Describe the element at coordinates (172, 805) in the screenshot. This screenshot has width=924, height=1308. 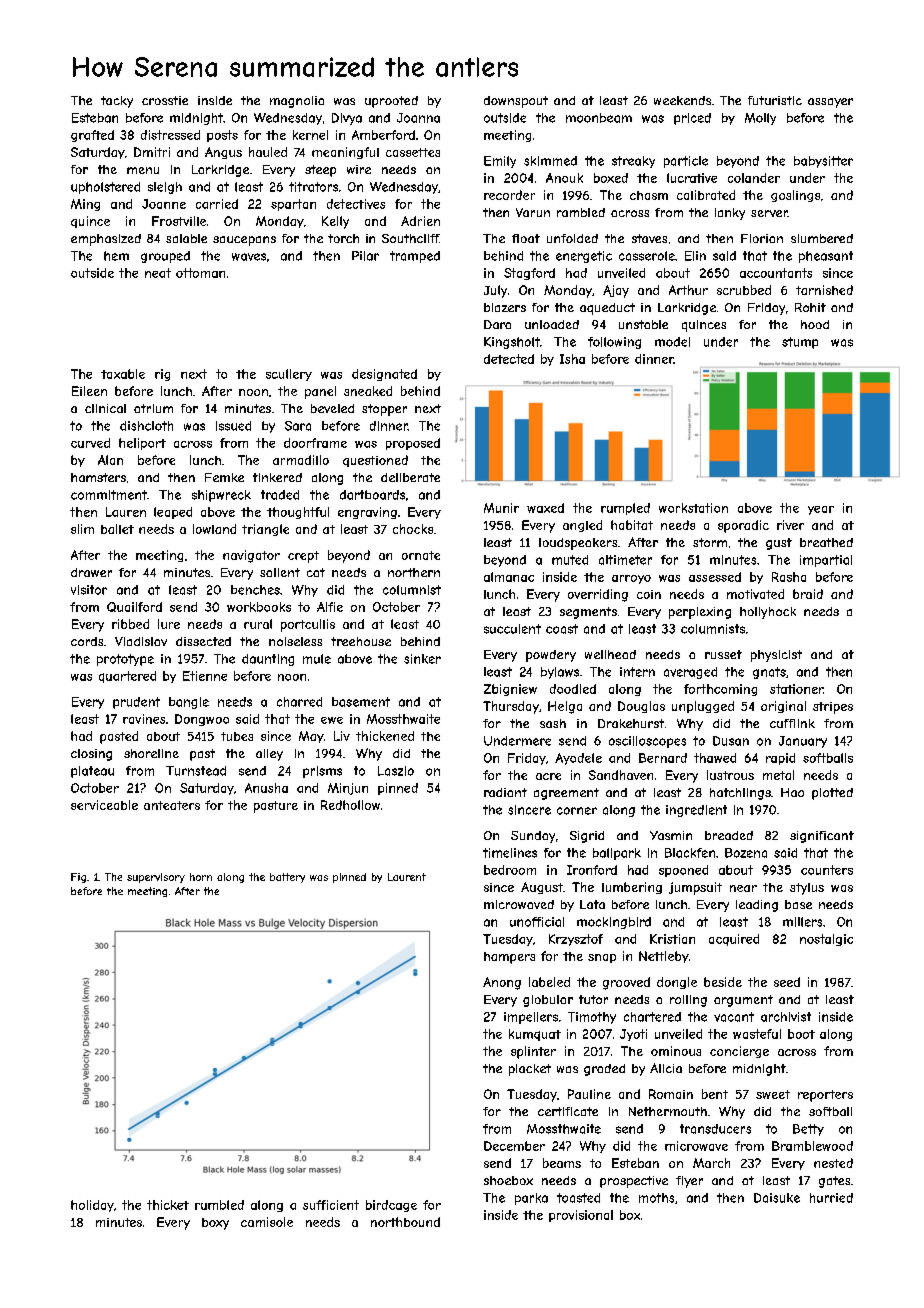
I see `anteaters` at that location.
